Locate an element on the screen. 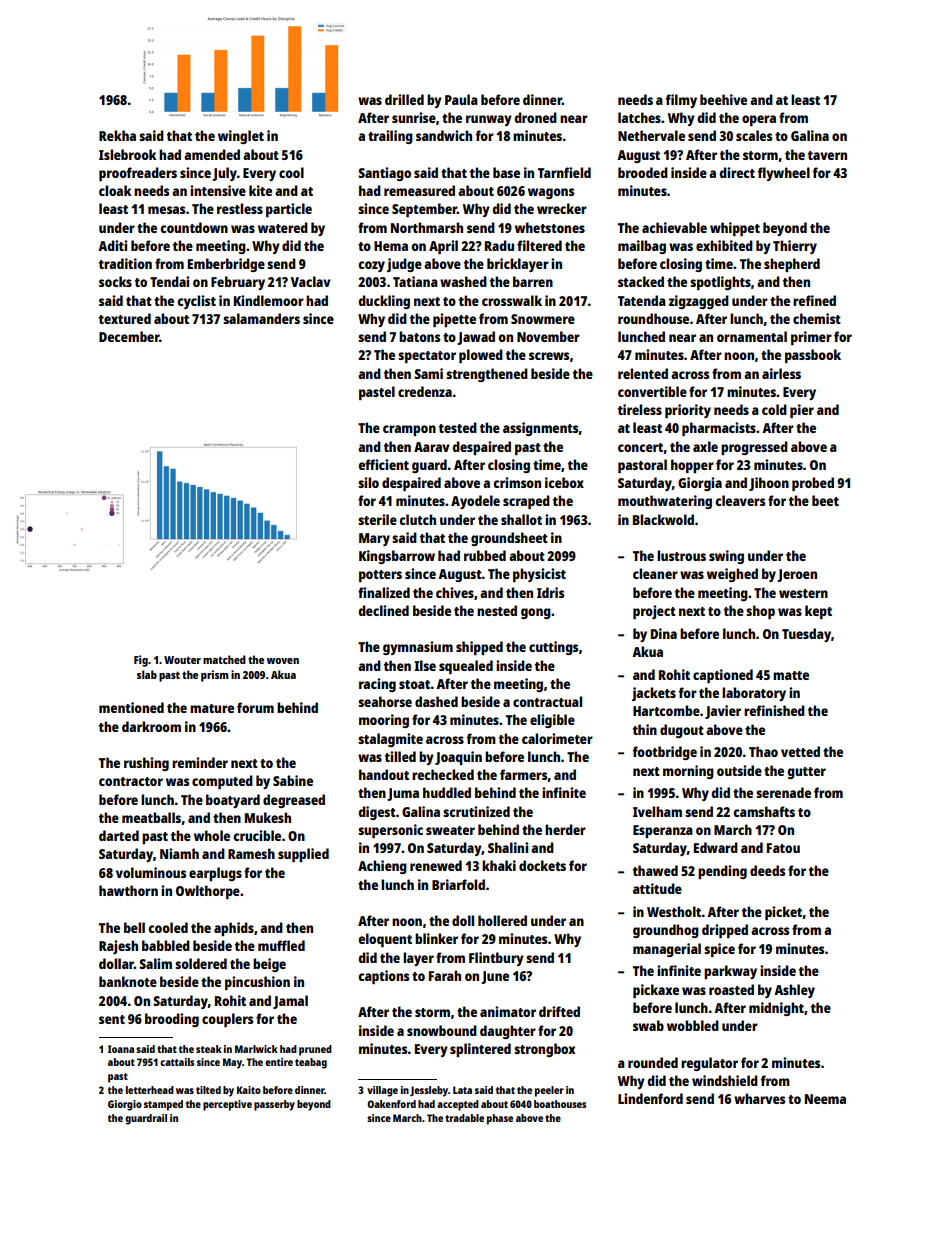 This screenshot has height=1233, width=952. beehive is located at coordinates (723, 99).
